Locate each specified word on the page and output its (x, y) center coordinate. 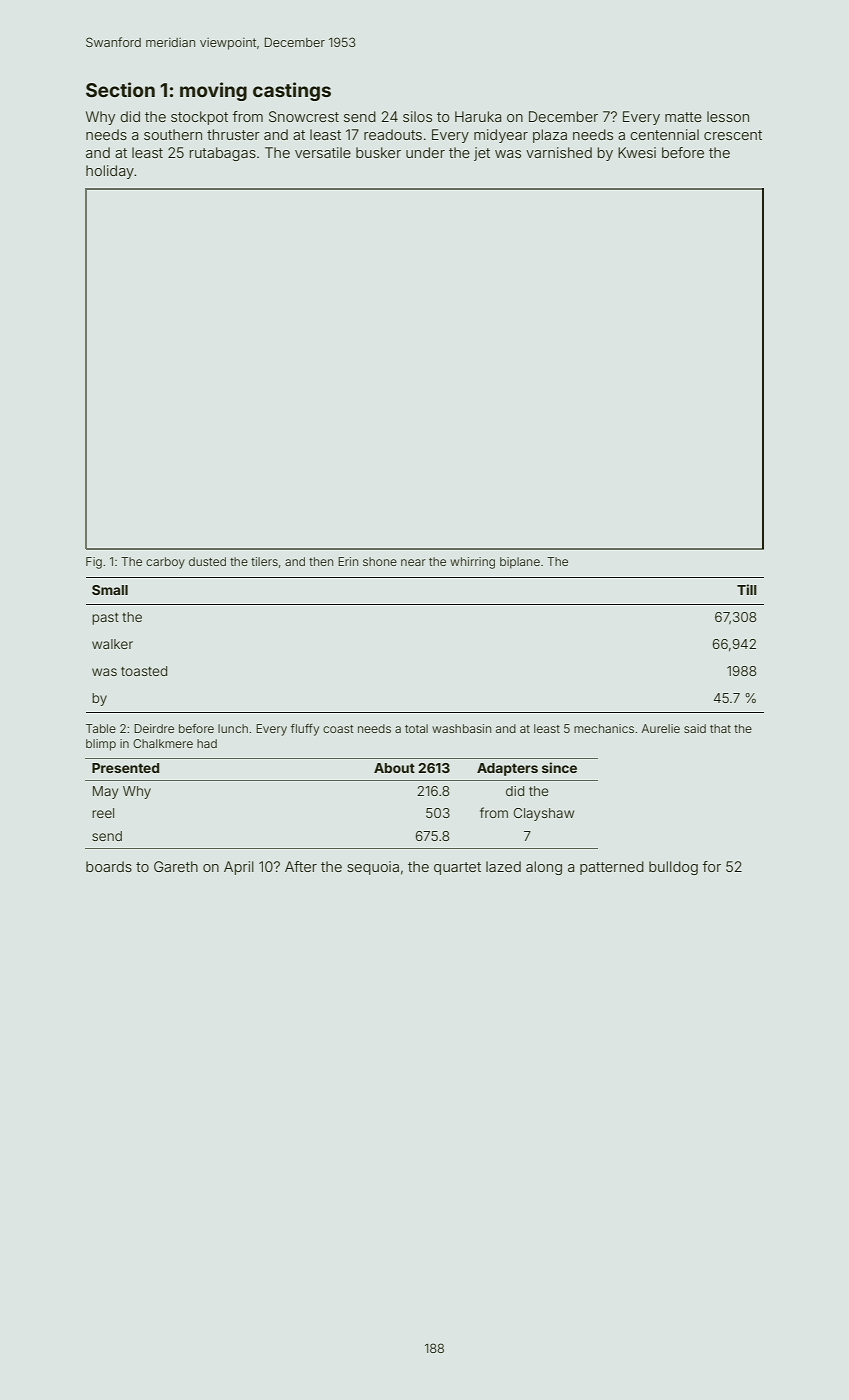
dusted (207, 561)
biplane (520, 563)
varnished (559, 152)
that (720, 728)
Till (747, 589)
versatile (323, 152)
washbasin (461, 728)
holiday (110, 172)
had (207, 743)
